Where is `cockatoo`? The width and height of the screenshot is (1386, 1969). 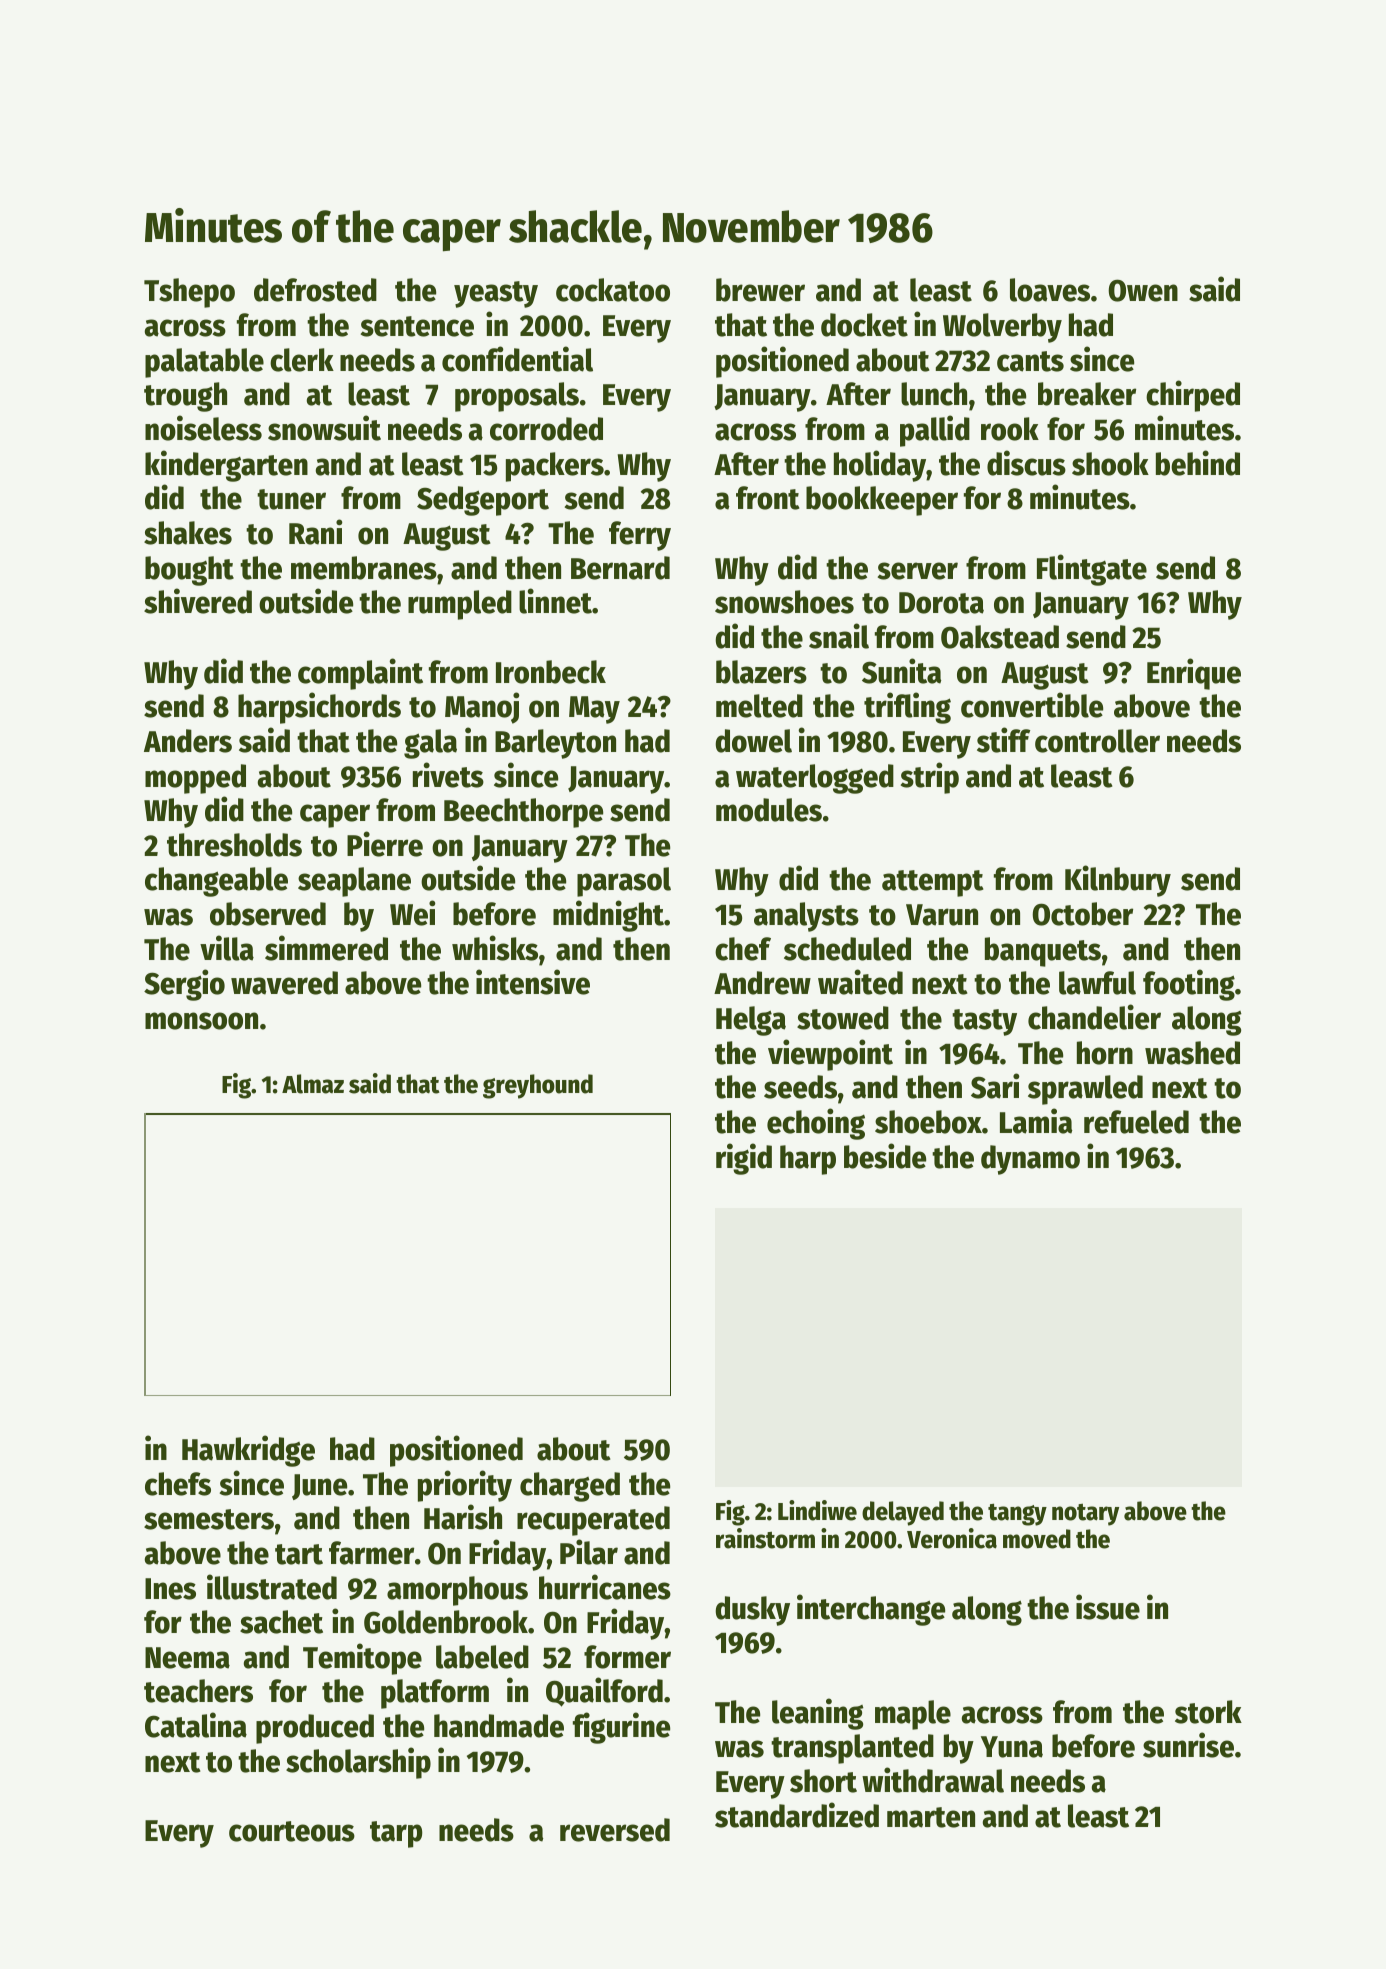
cockatoo is located at coordinates (613, 290).
